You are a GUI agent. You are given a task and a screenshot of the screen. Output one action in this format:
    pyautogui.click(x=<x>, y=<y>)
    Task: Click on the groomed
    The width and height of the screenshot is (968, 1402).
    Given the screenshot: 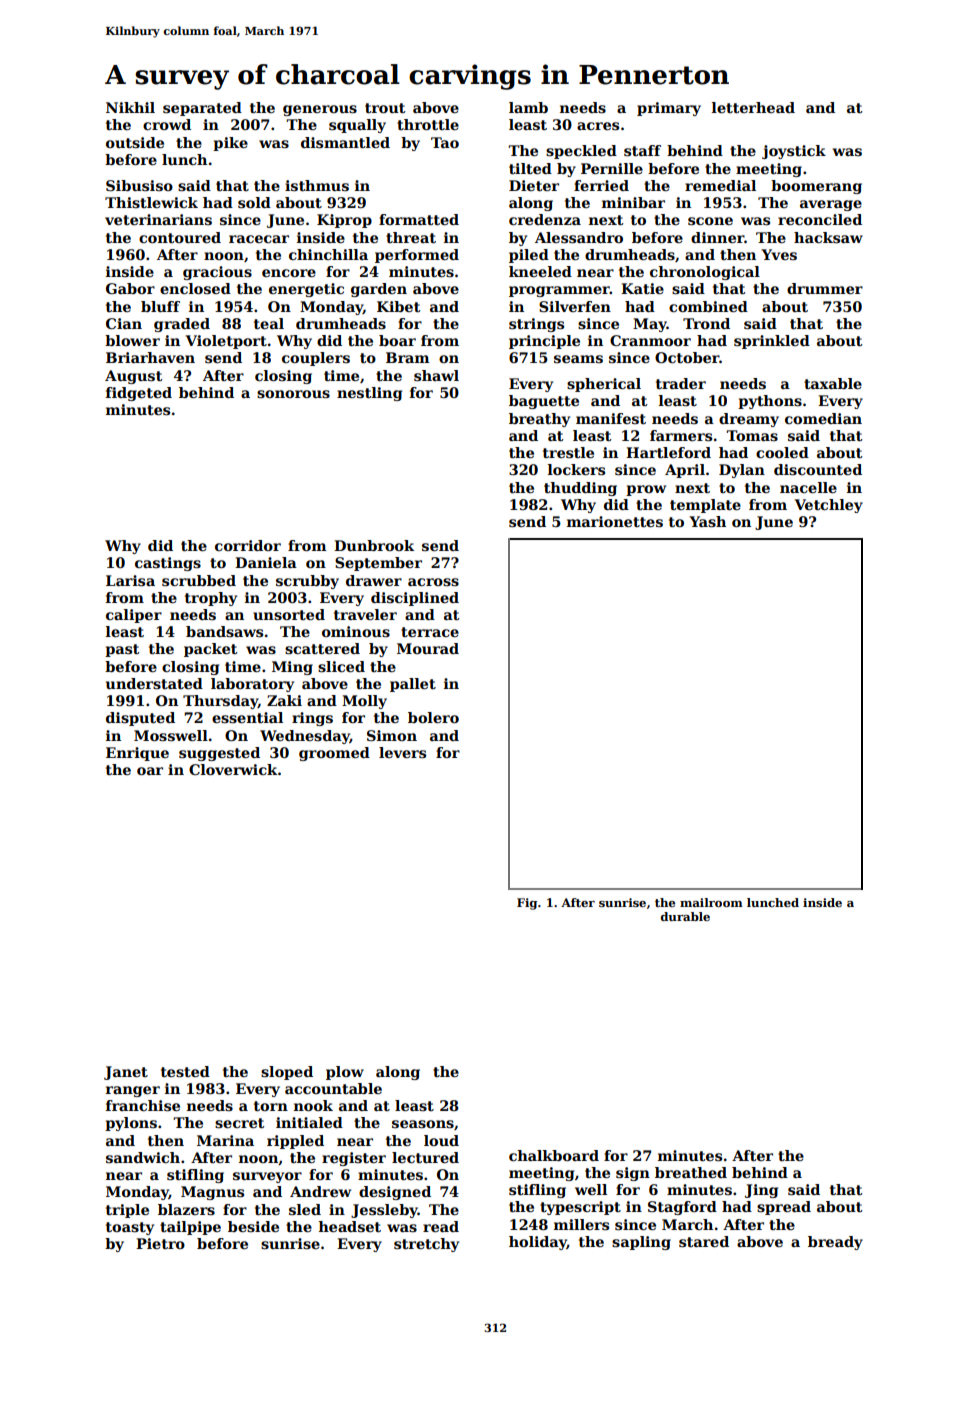 What is the action you would take?
    pyautogui.click(x=334, y=754)
